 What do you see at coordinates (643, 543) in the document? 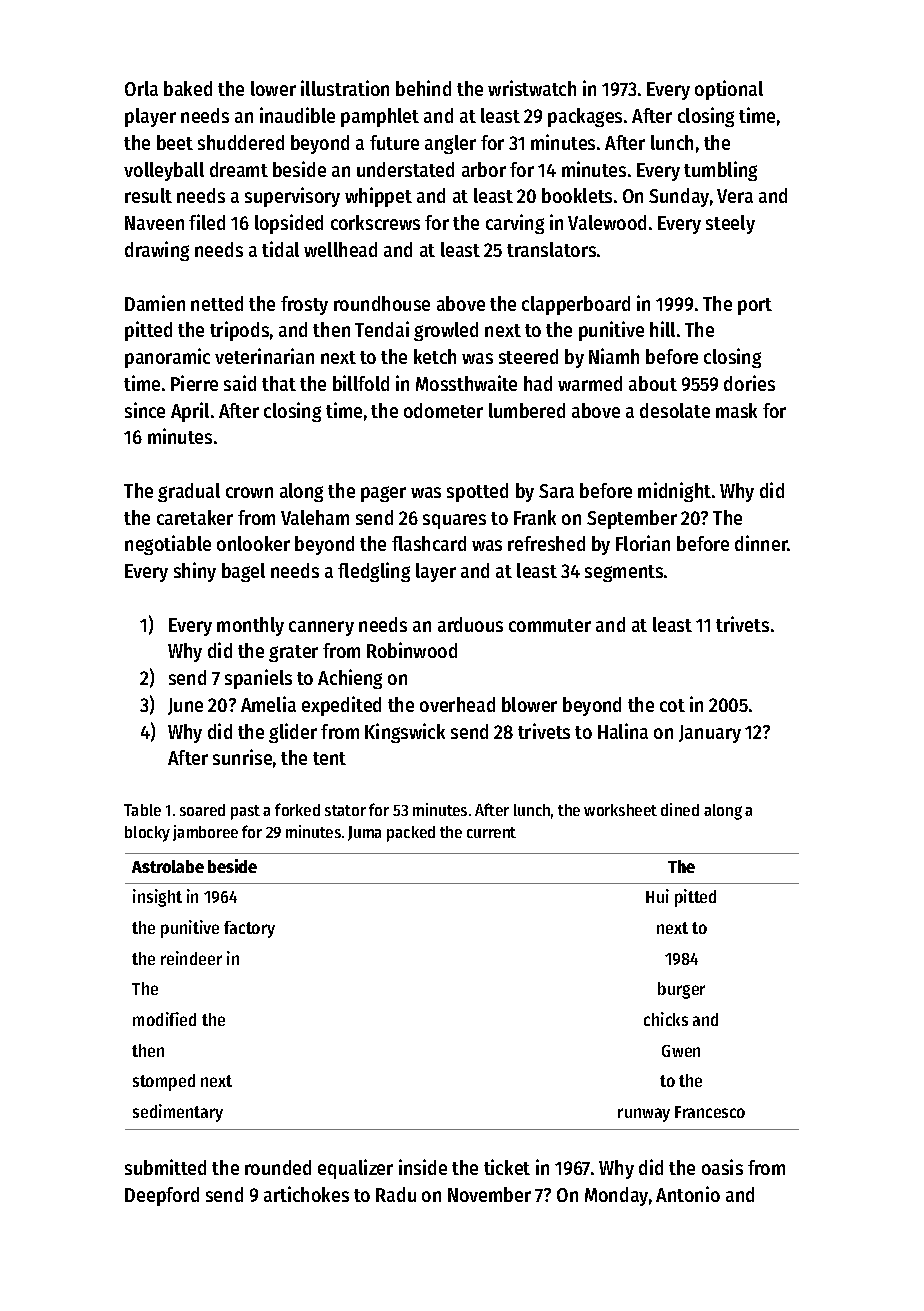
I see `Florian` at bounding box center [643, 543].
